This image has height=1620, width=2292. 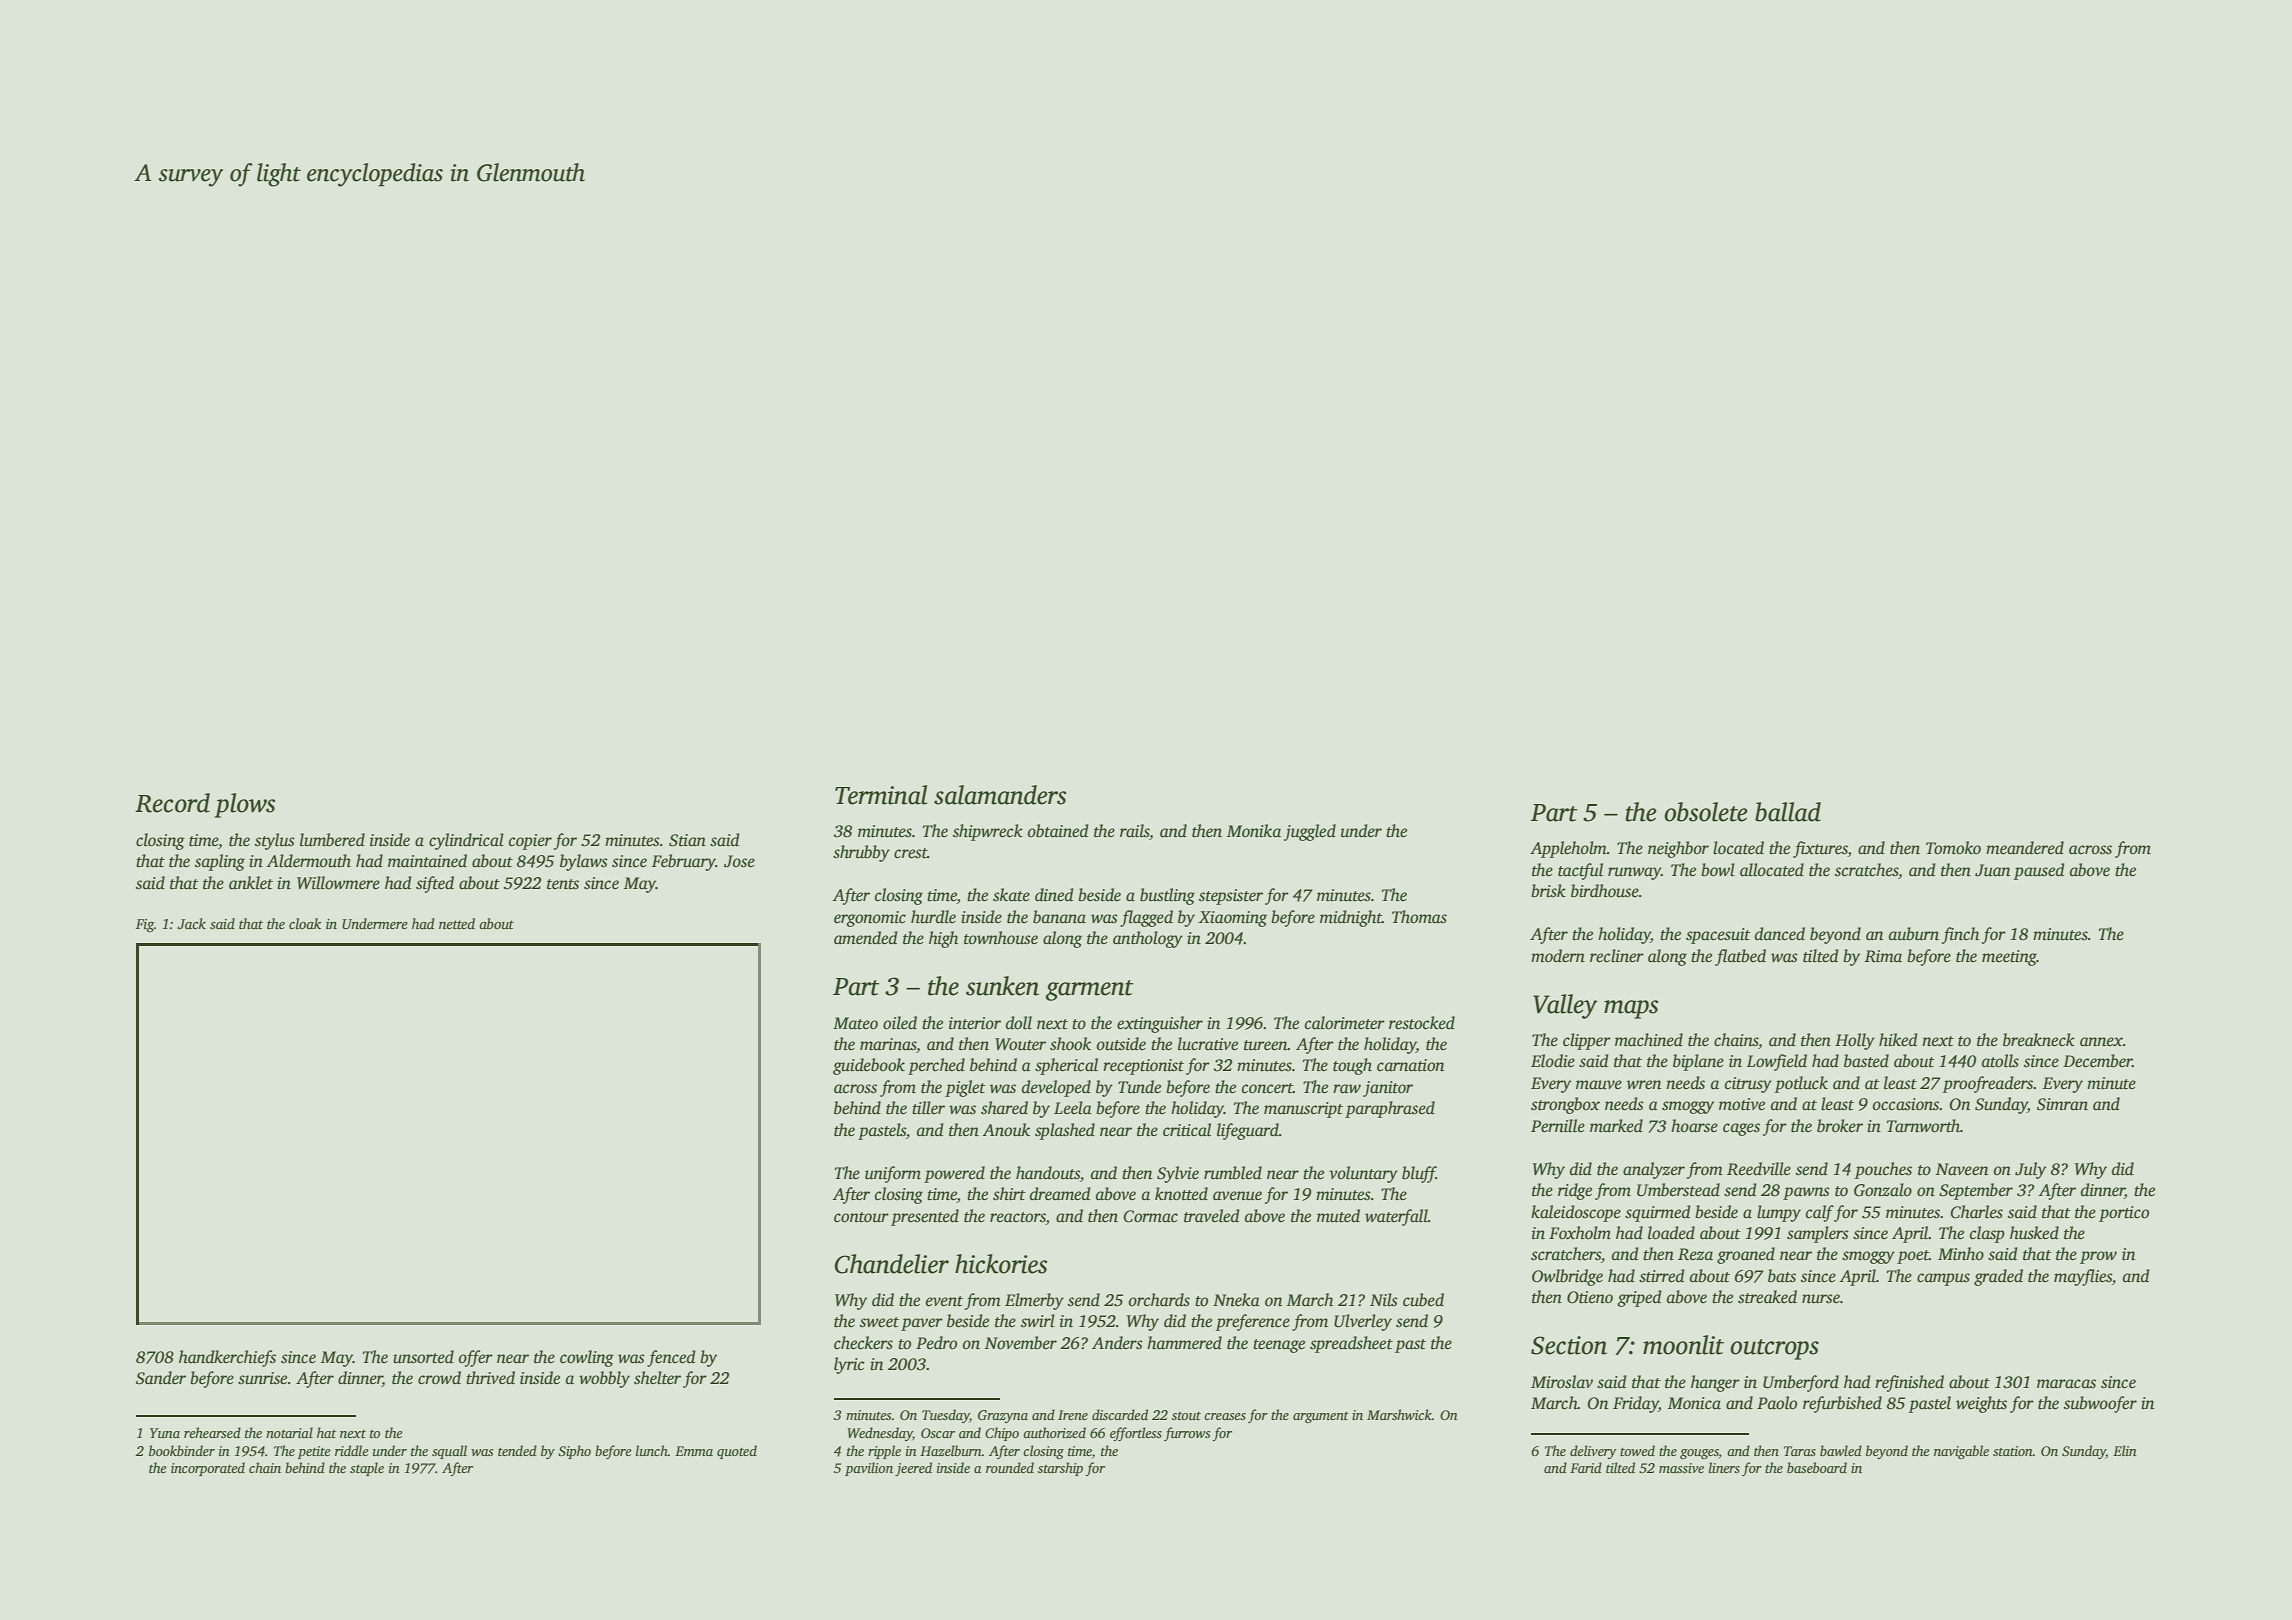 What do you see at coordinates (1054, 895) in the image?
I see `dined` at bounding box center [1054, 895].
